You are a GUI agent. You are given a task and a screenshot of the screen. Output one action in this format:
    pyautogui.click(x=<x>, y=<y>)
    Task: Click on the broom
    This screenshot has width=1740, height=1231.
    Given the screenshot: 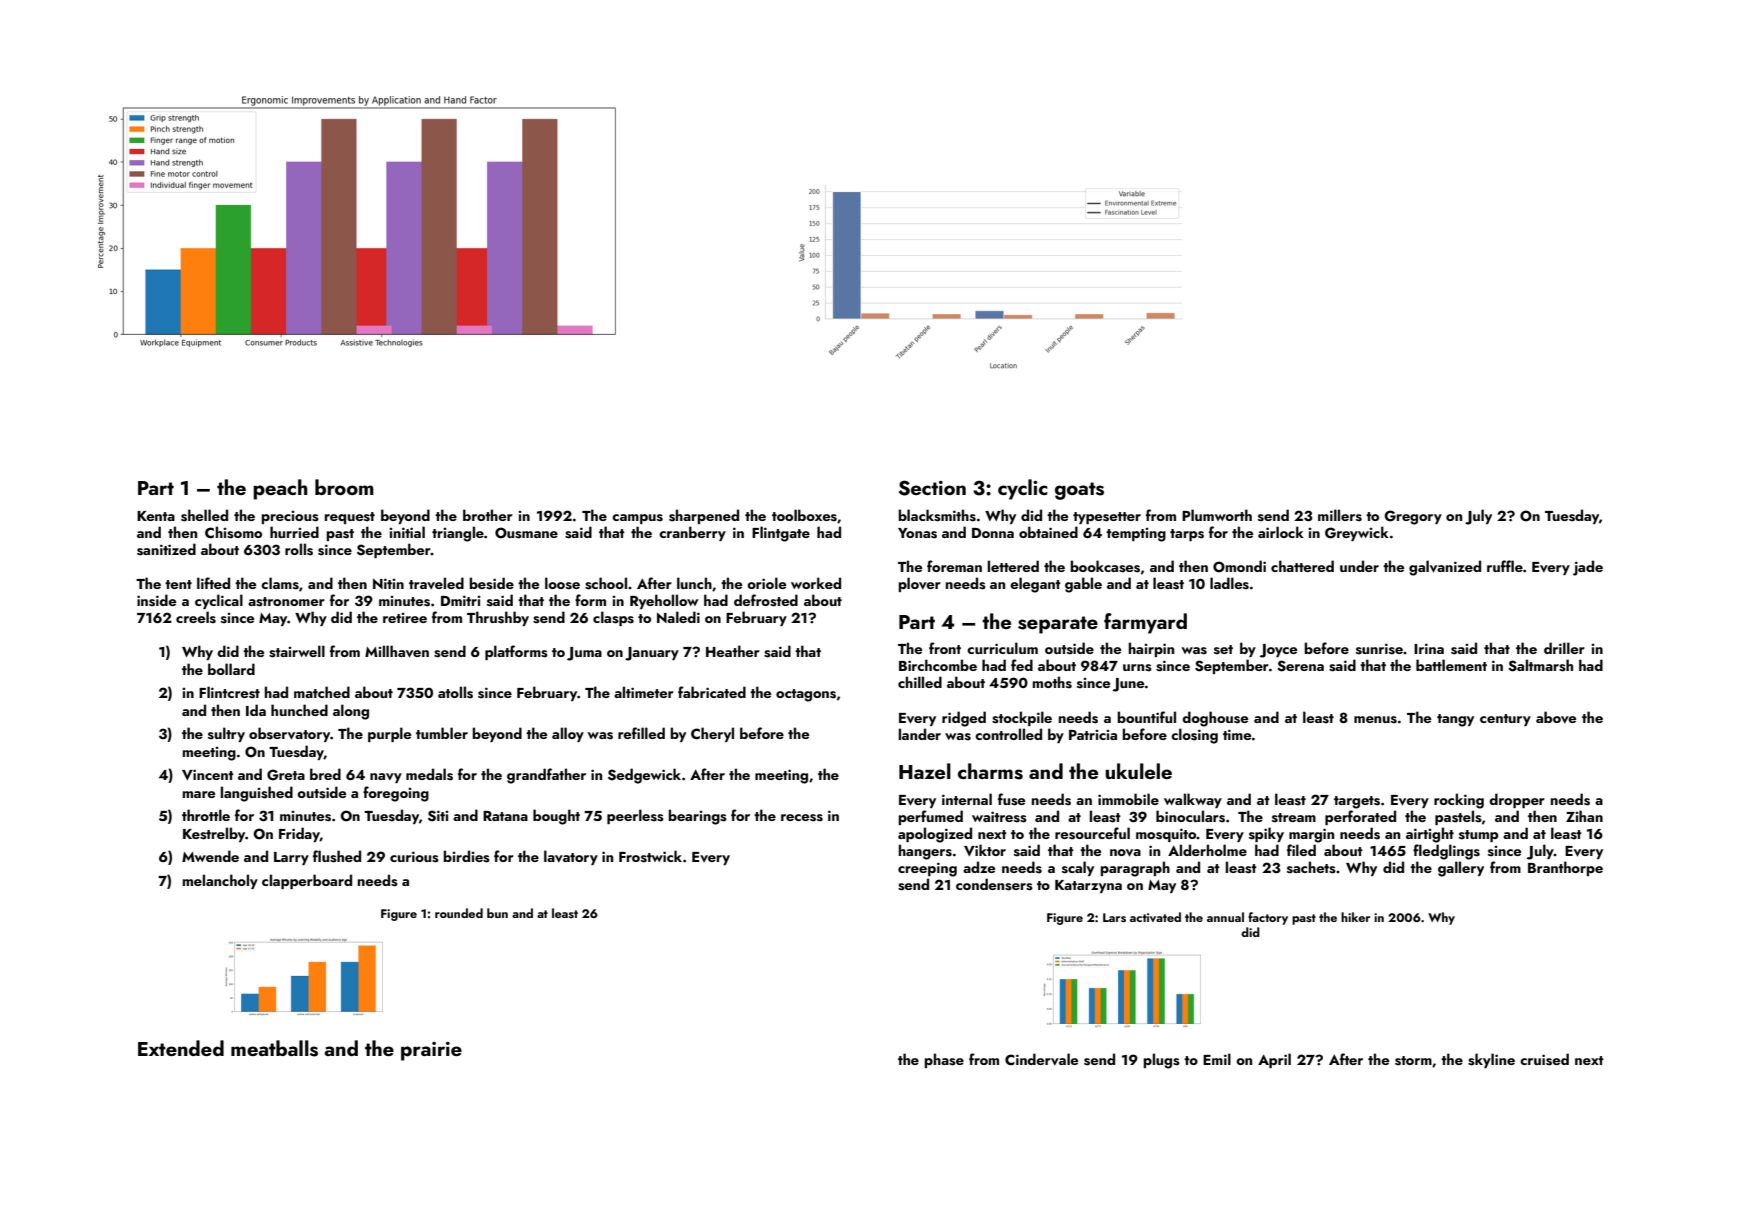 What is the action you would take?
    pyautogui.click(x=344, y=487)
